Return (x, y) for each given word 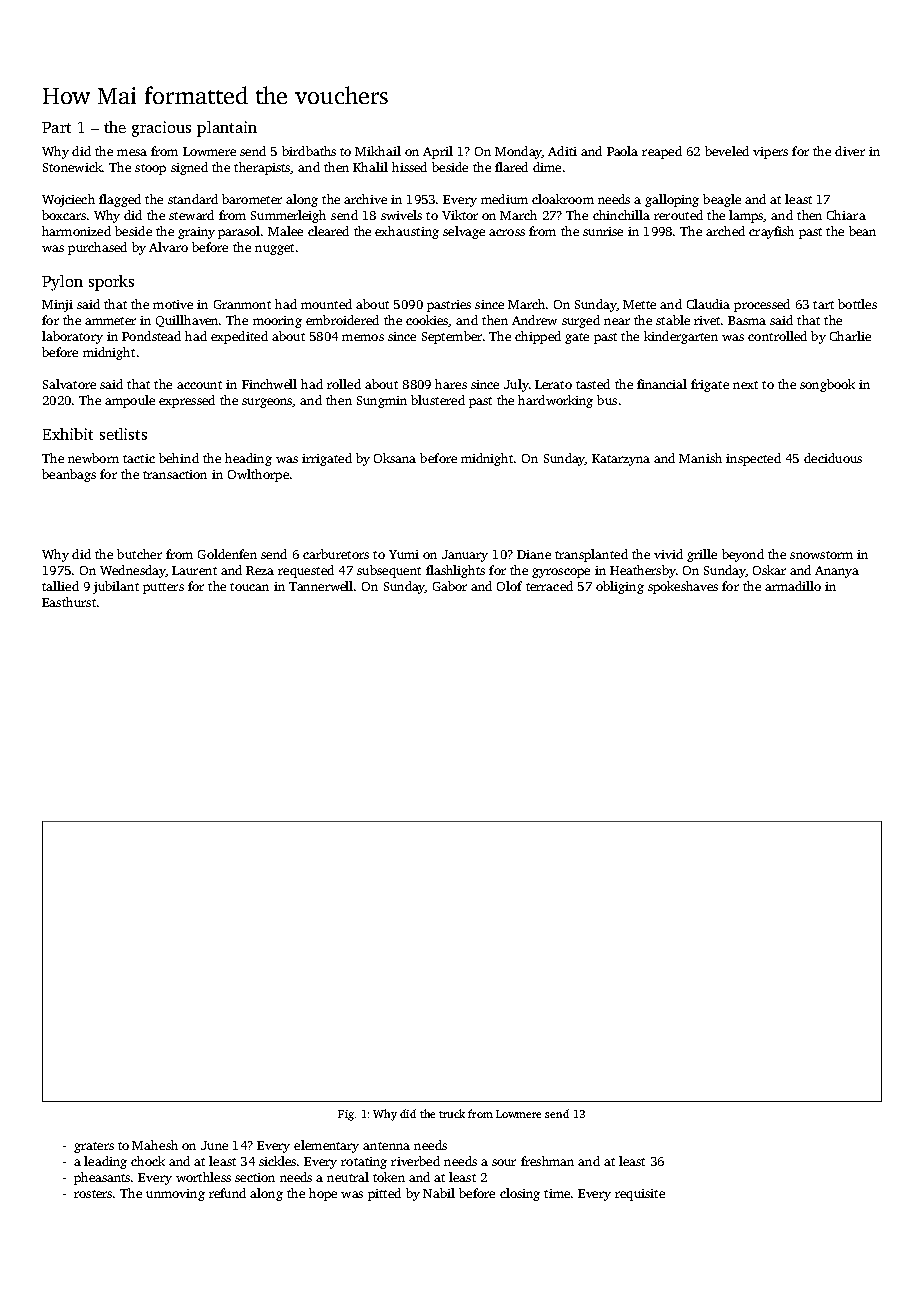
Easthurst (69, 602)
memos (363, 337)
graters (94, 1147)
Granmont (242, 304)
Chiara (846, 215)
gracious (161, 129)
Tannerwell (322, 586)
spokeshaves (683, 587)
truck (452, 1113)
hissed (409, 167)
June (214, 1145)
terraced (549, 586)
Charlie (850, 336)
